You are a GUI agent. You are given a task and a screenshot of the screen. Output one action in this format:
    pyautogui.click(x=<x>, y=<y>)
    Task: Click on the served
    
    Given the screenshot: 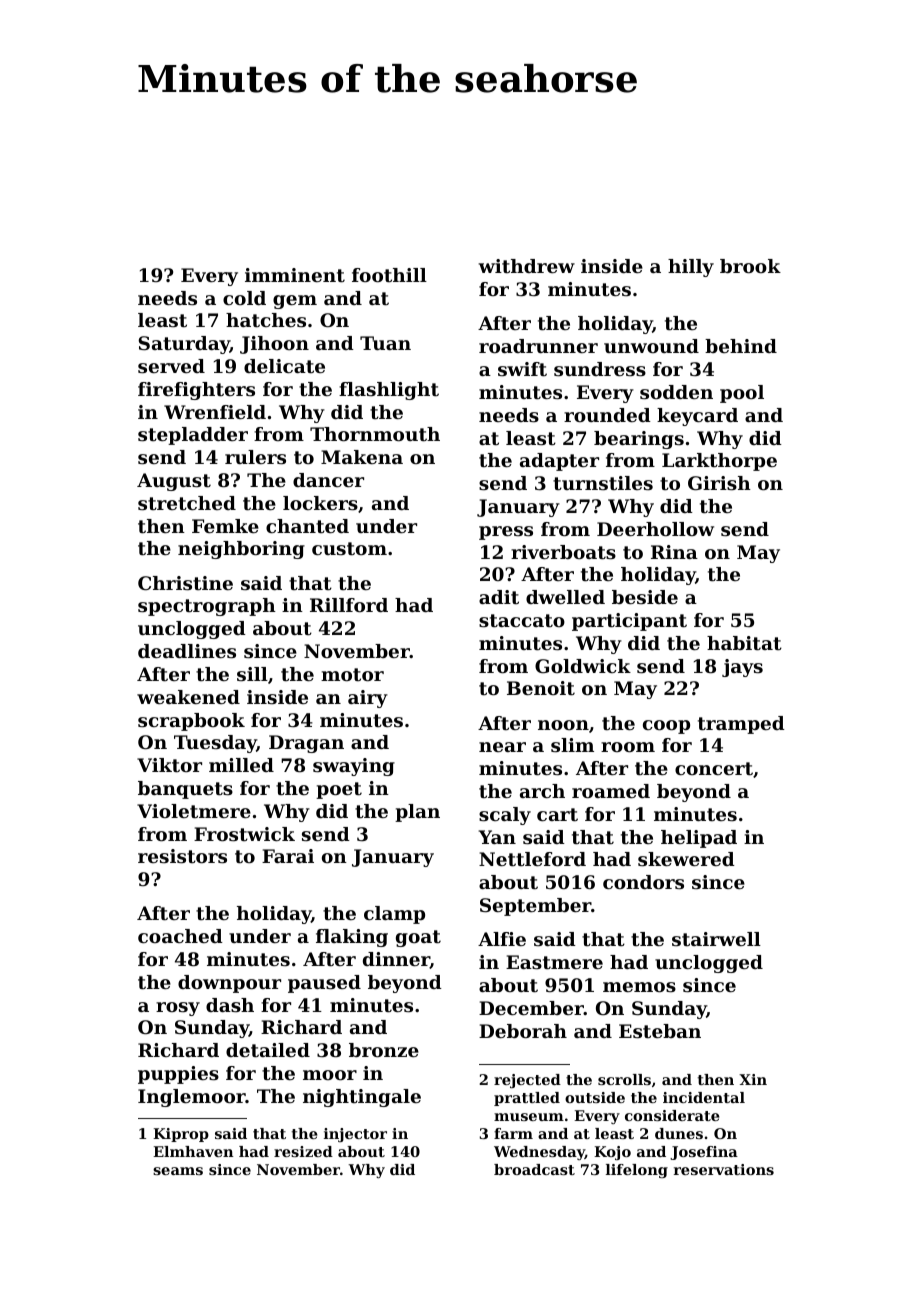 What is the action you would take?
    pyautogui.click(x=171, y=366)
